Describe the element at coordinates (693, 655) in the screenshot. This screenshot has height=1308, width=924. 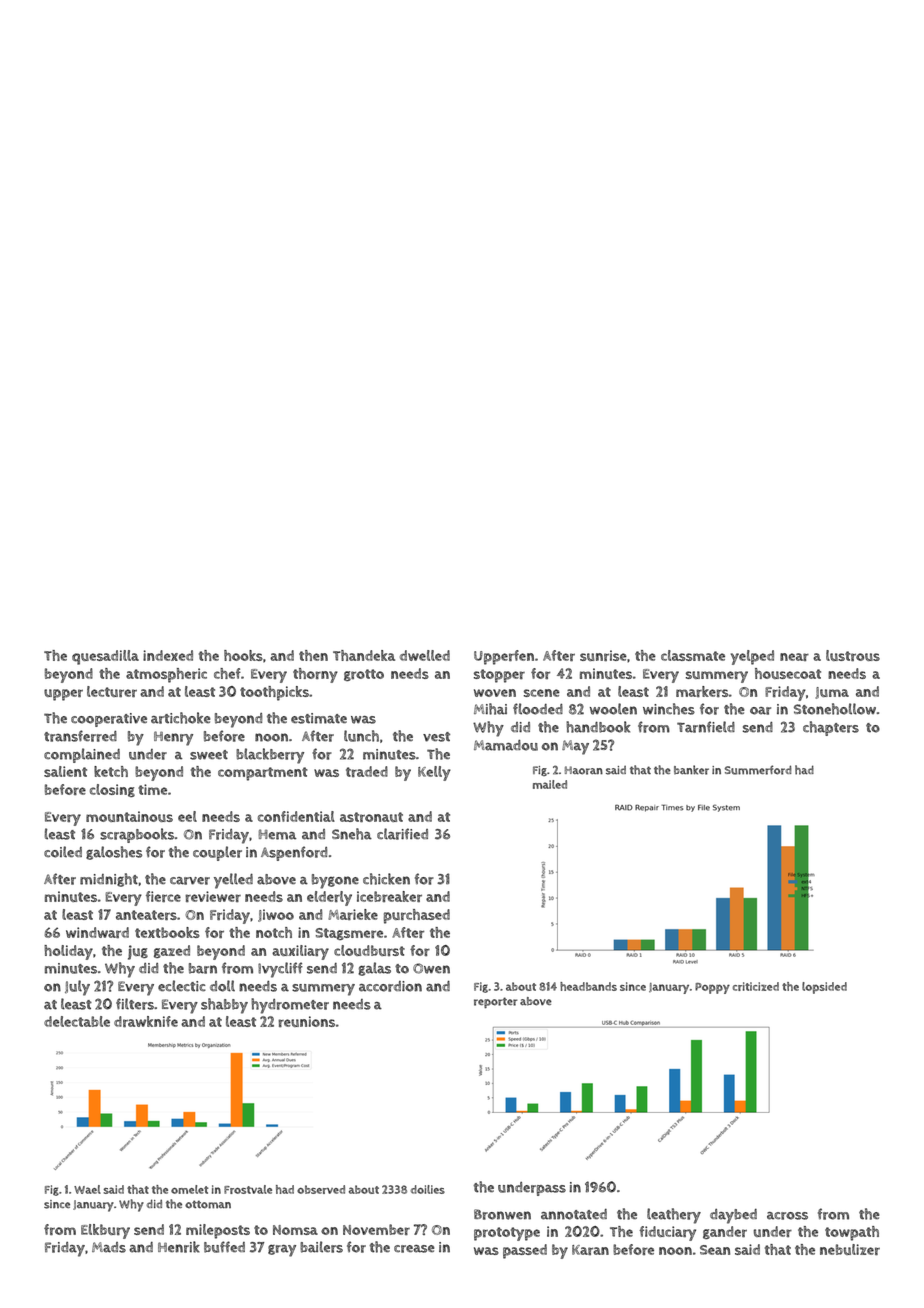
I see `classmate` at that location.
